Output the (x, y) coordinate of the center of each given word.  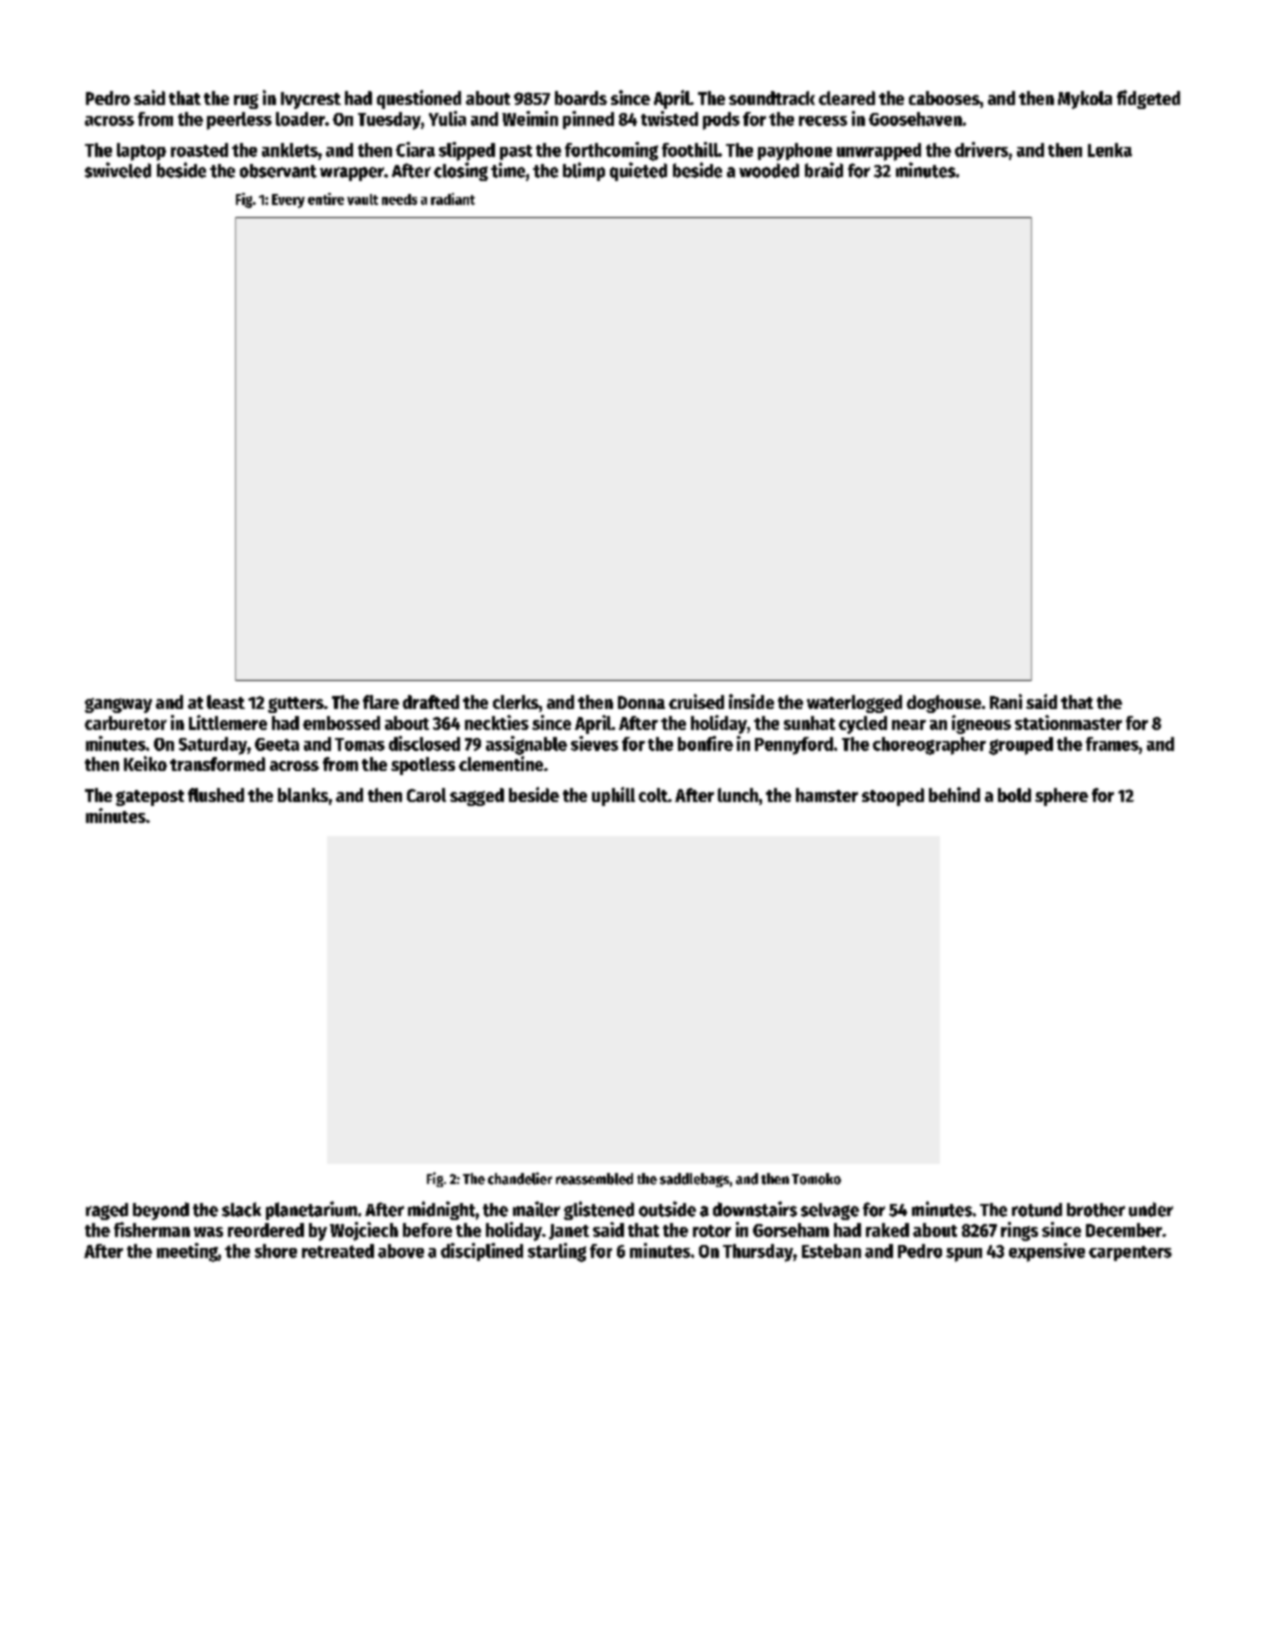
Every (288, 201)
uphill (613, 796)
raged (107, 1211)
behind (954, 794)
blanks (303, 795)
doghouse (944, 704)
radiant (453, 199)
